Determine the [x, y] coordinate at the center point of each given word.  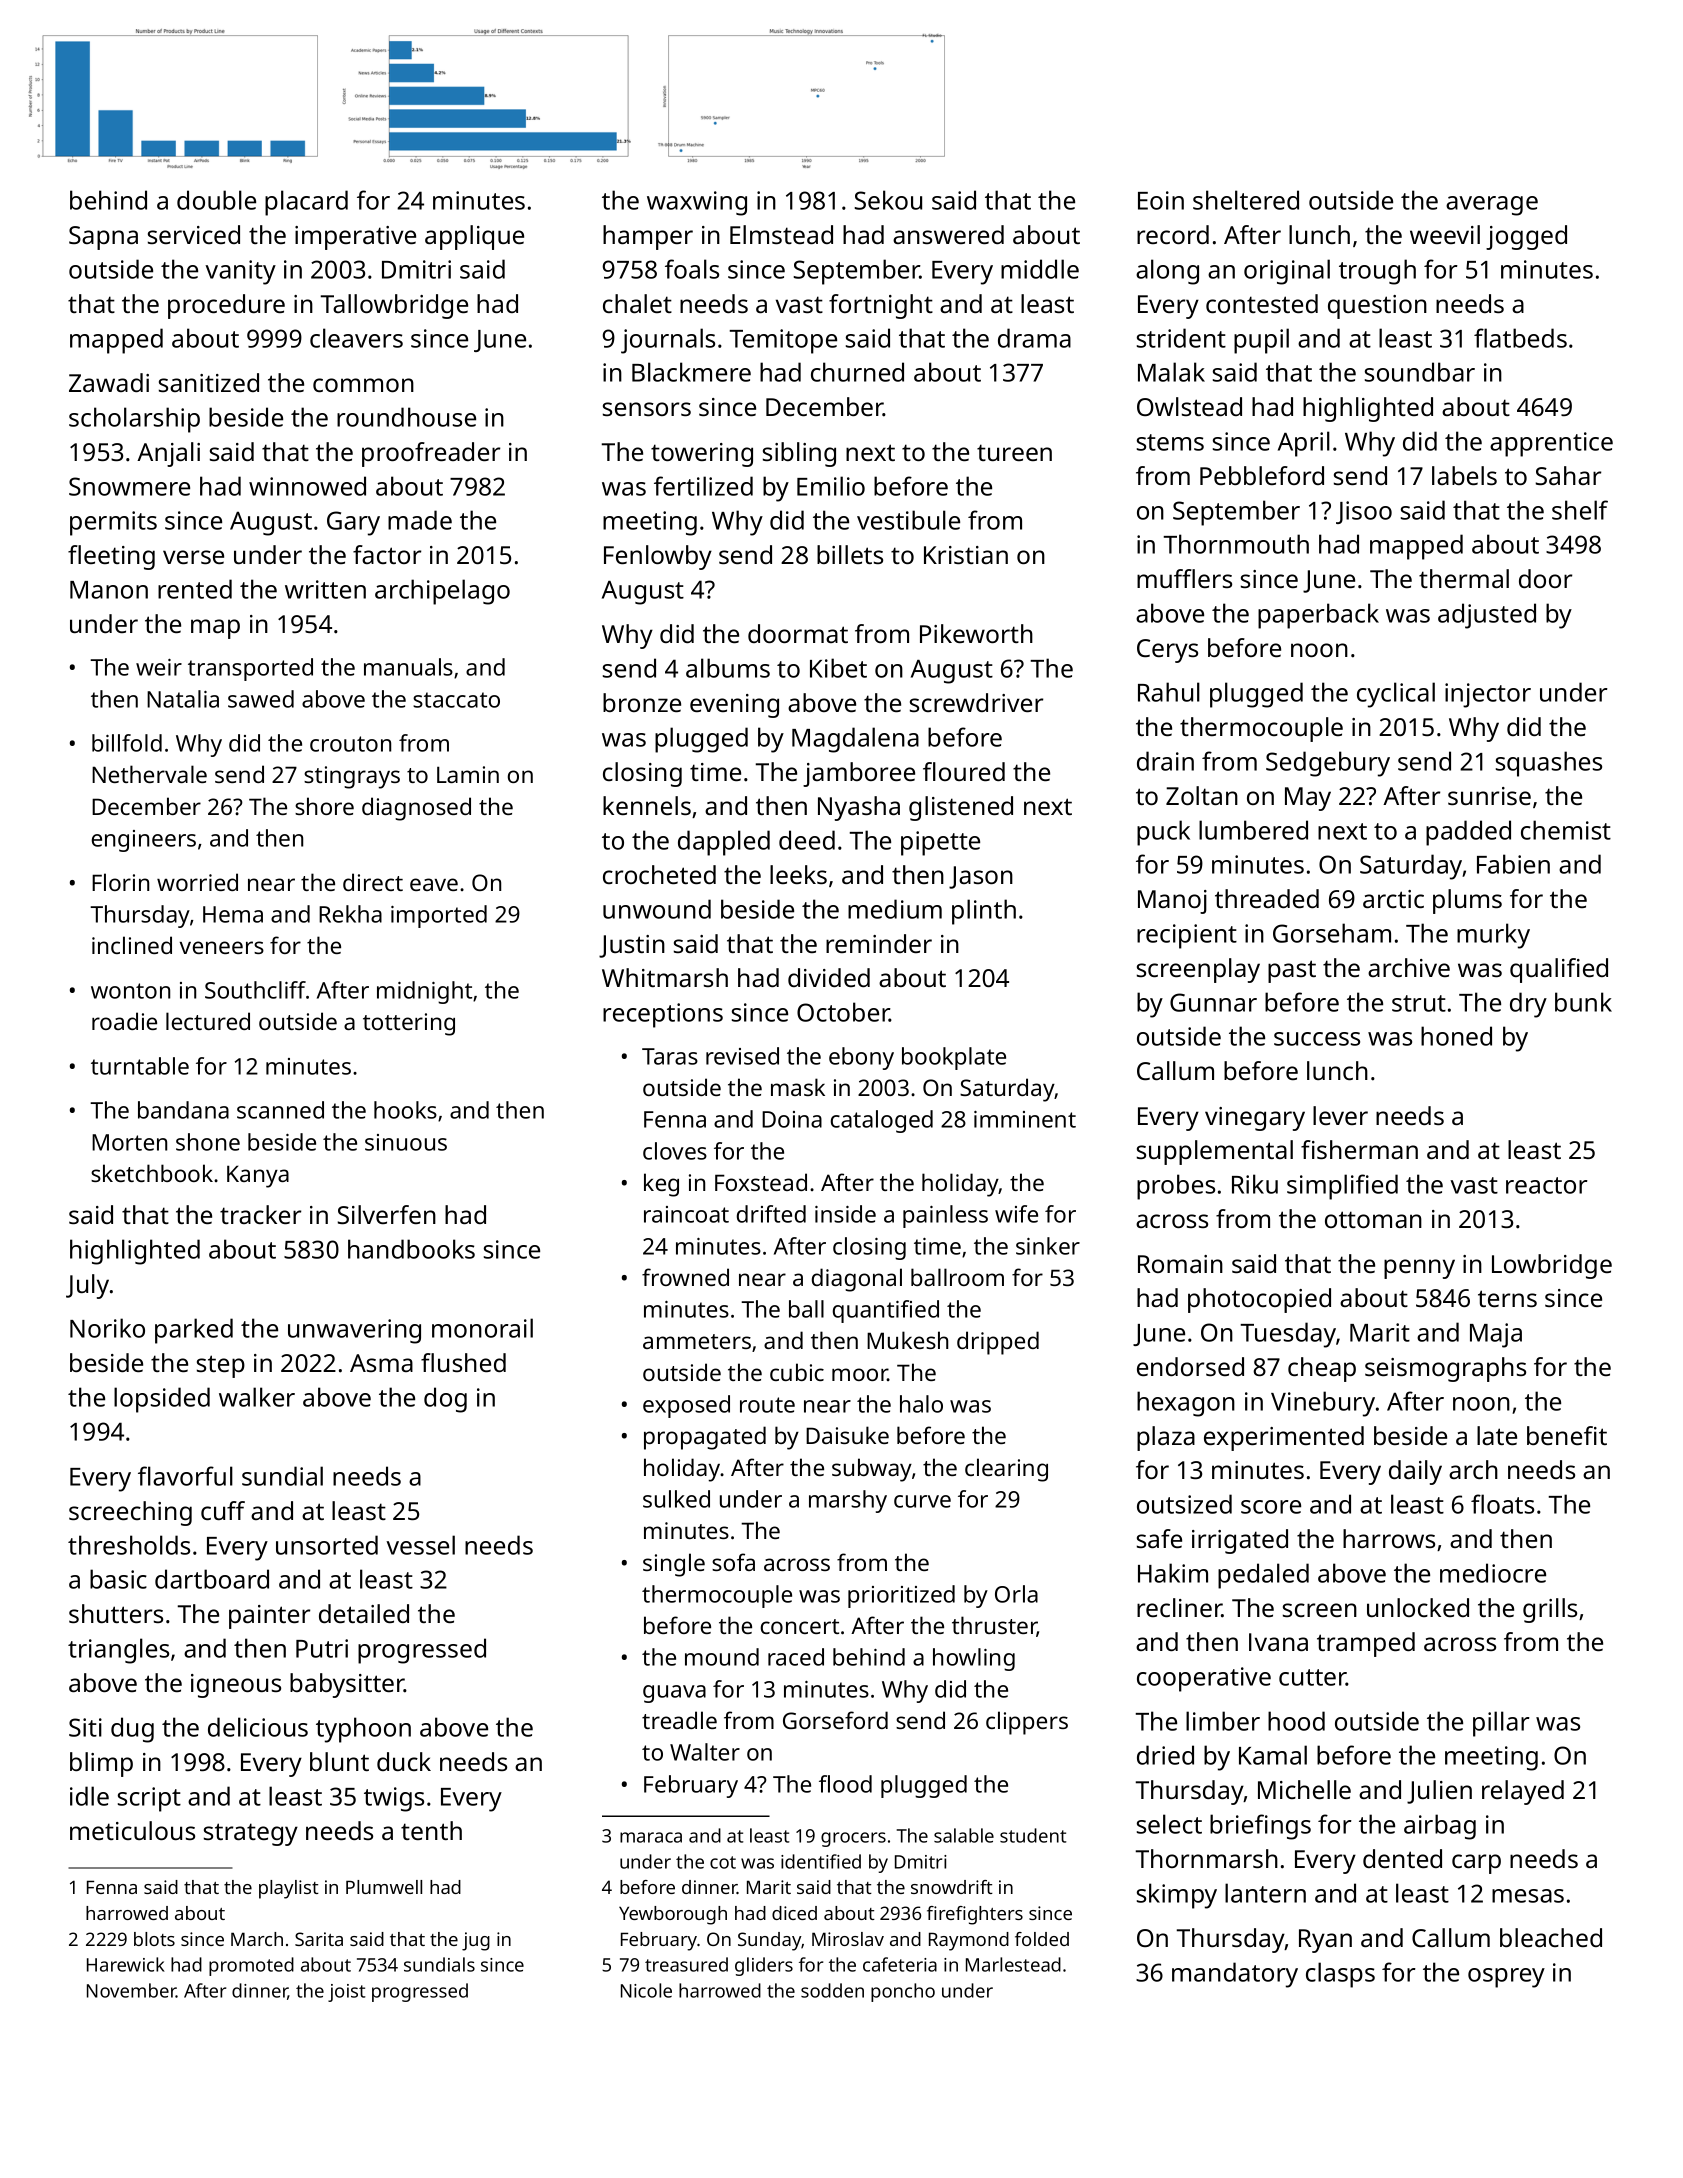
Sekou [888, 200]
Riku [1255, 1184]
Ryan [1325, 1941]
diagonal [857, 1280]
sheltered [1246, 200]
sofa [733, 1562]
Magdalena [855, 740]
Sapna [103, 238]
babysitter [347, 1685]
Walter [705, 1752]
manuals [408, 667]
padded [1468, 833]
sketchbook [152, 1173]
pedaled [1263, 1576]
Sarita [319, 1939]
